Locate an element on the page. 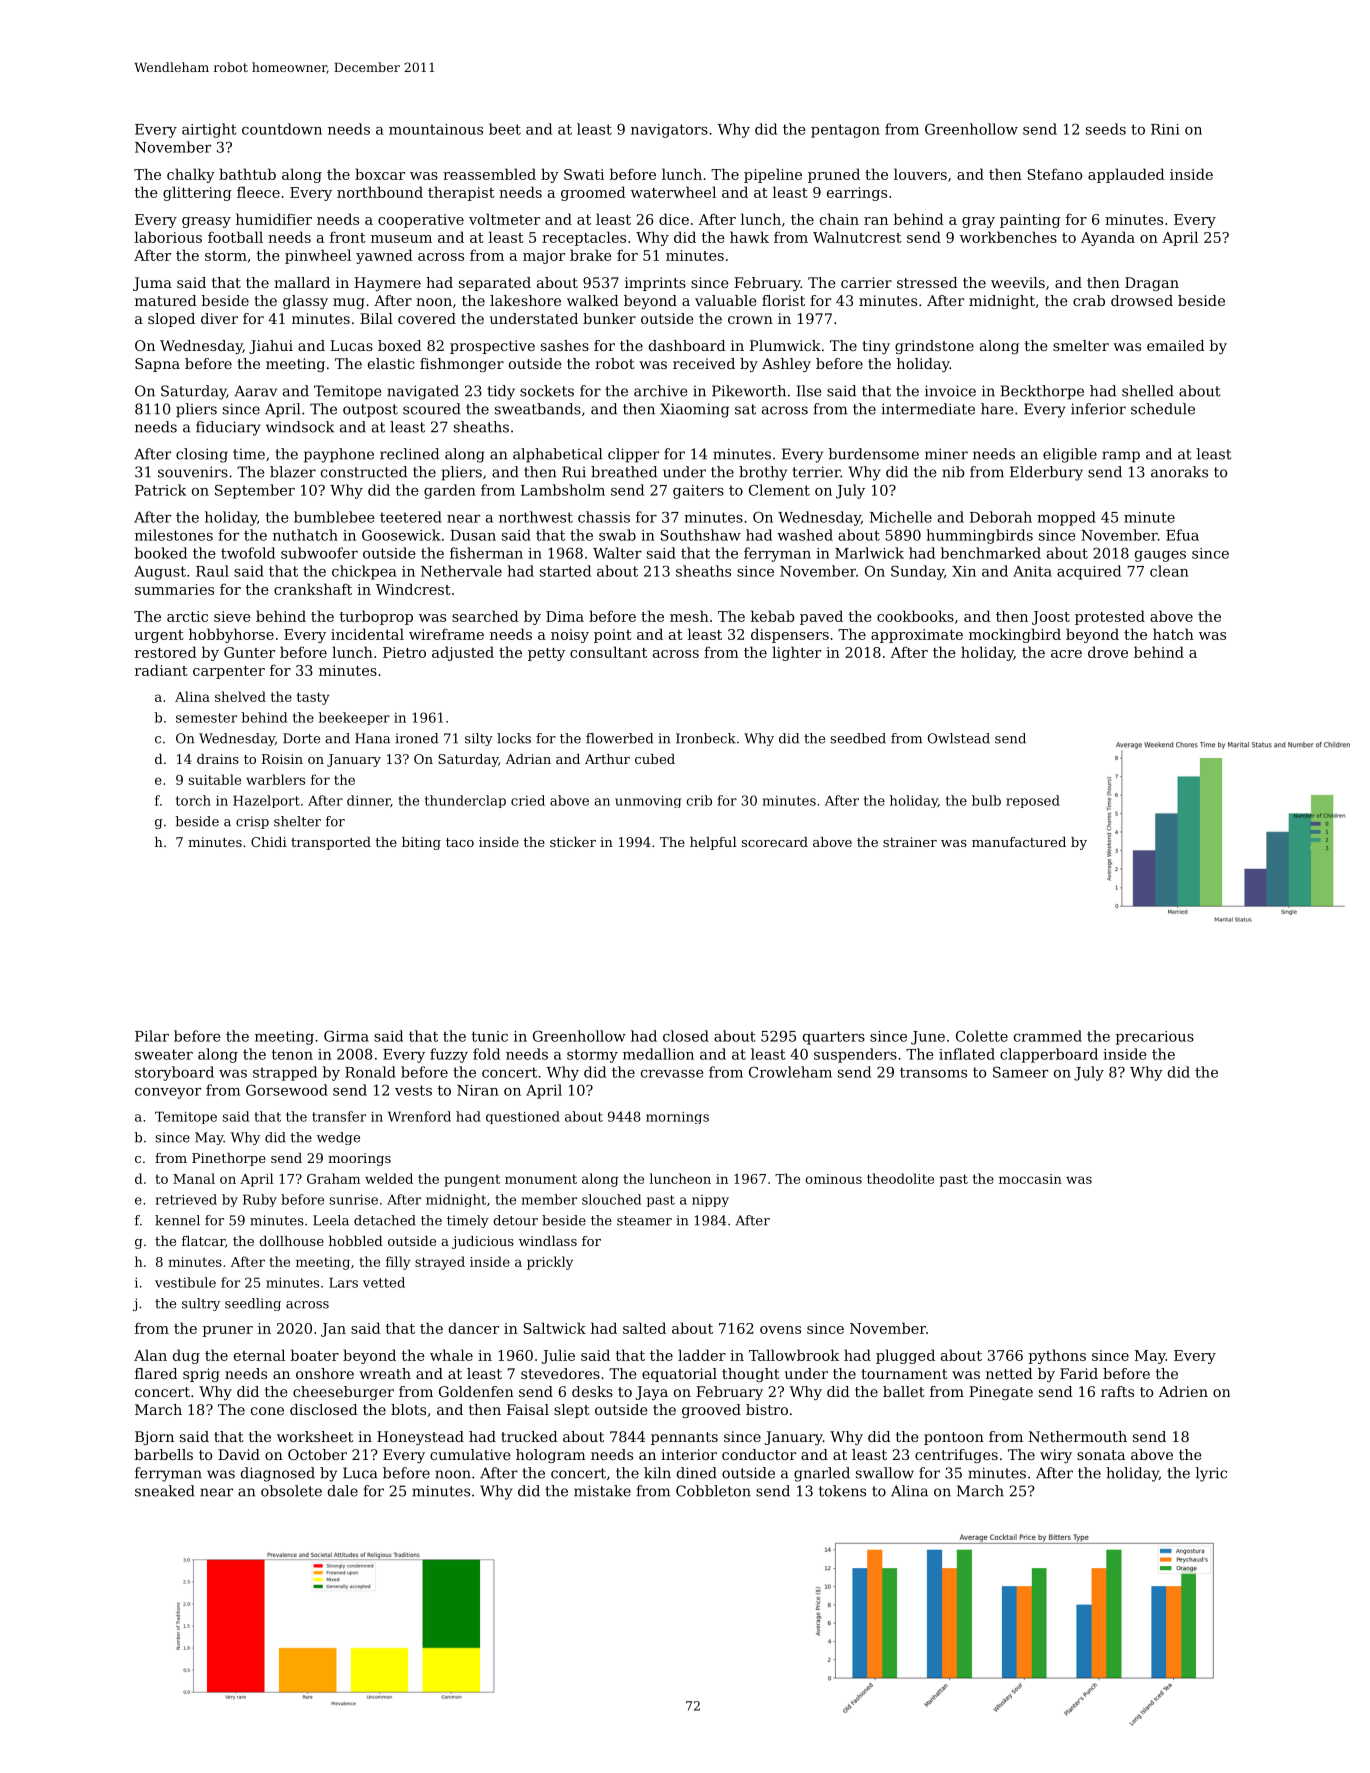  louvers is located at coordinates (920, 174).
